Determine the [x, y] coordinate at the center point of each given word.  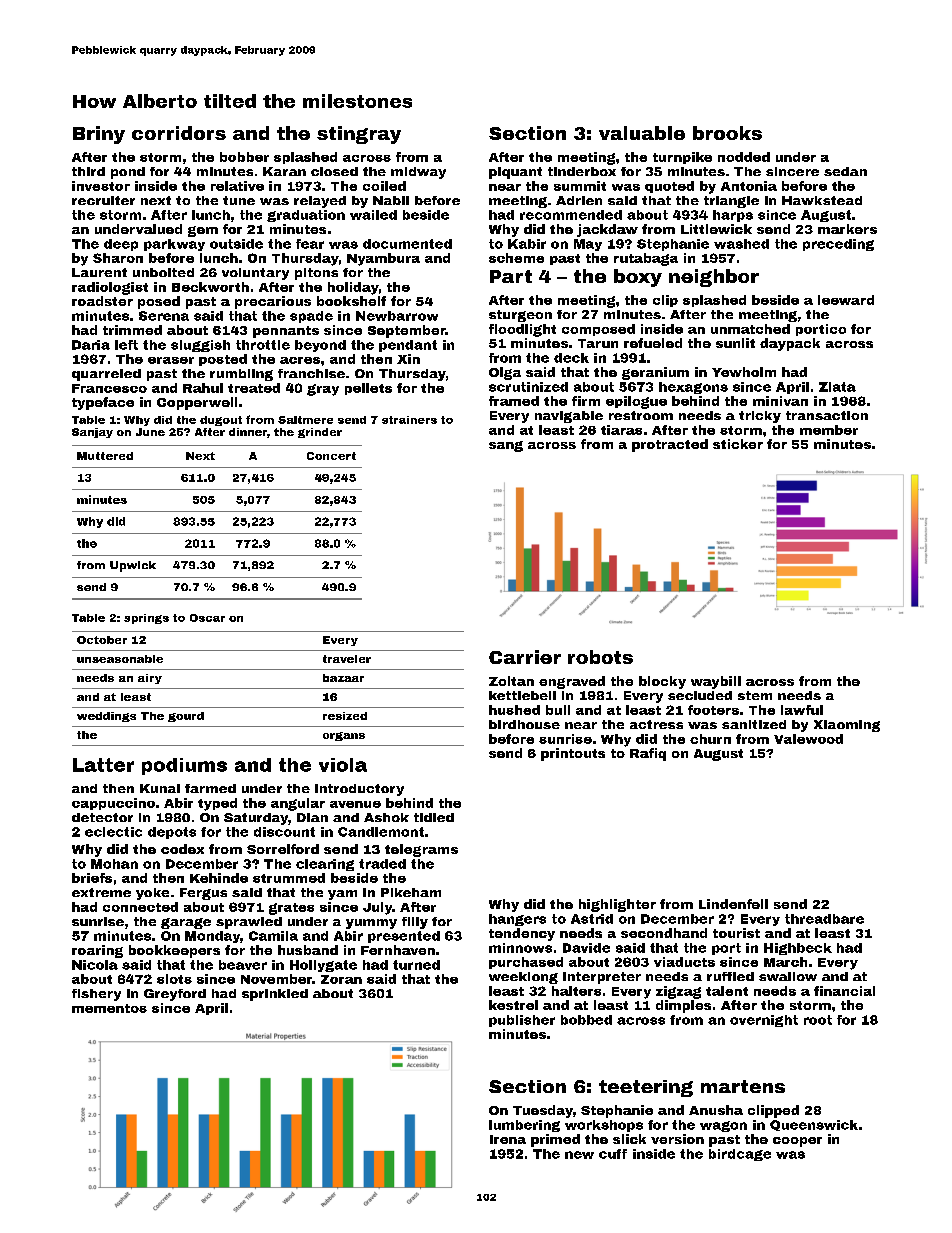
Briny [99, 135]
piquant [515, 173]
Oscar [207, 618]
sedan [845, 171]
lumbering [524, 1126]
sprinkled [275, 995]
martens [743, 1086]
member [829, 430]
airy [150, 679]
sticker [738, 444]
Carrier [525, 657]
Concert [331, 456]
